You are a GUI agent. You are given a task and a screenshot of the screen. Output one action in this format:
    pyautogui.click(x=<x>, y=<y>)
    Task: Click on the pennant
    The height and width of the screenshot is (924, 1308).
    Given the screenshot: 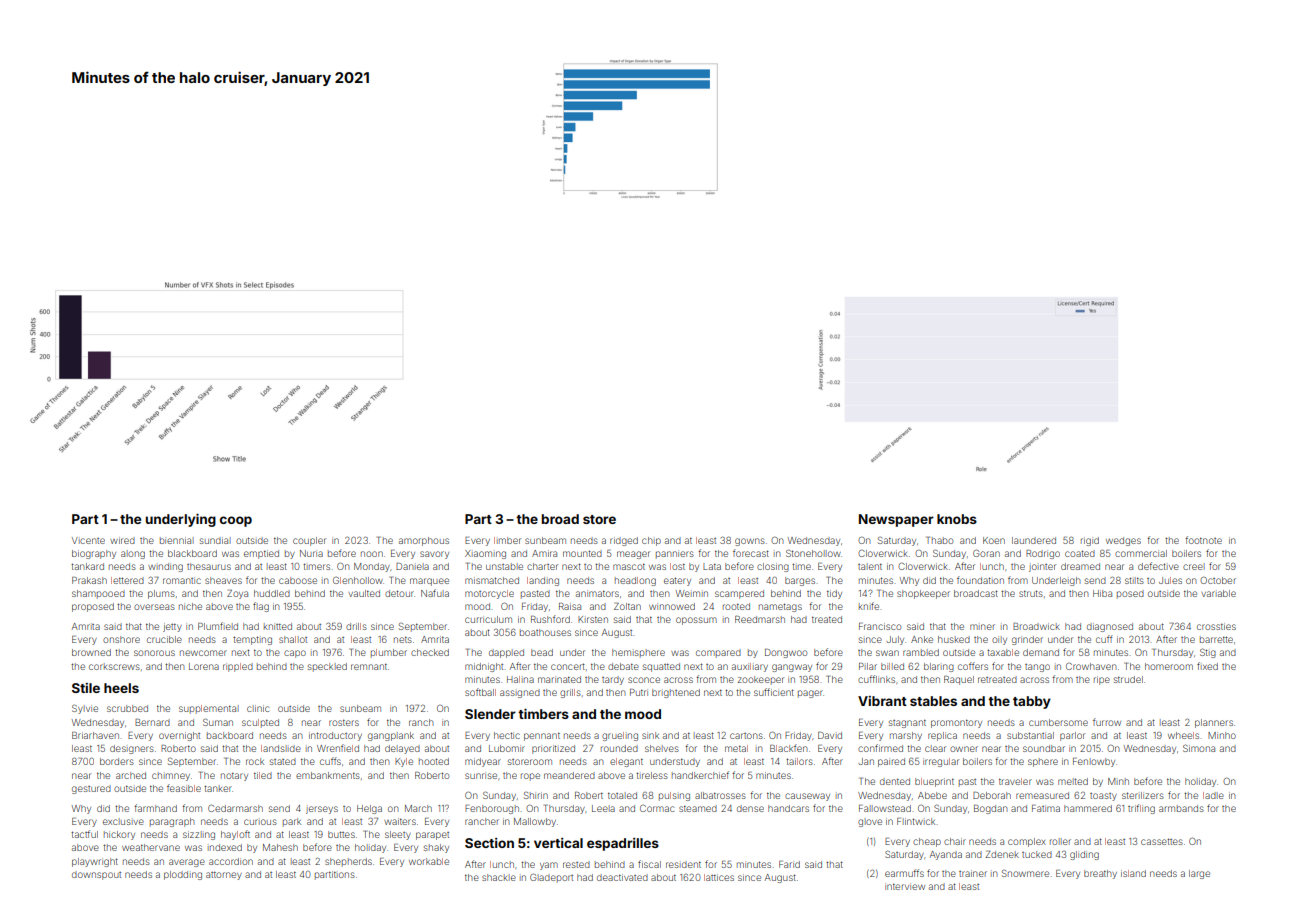 What is the action you would take?
    pyautogui.click(x=542, y=736)
